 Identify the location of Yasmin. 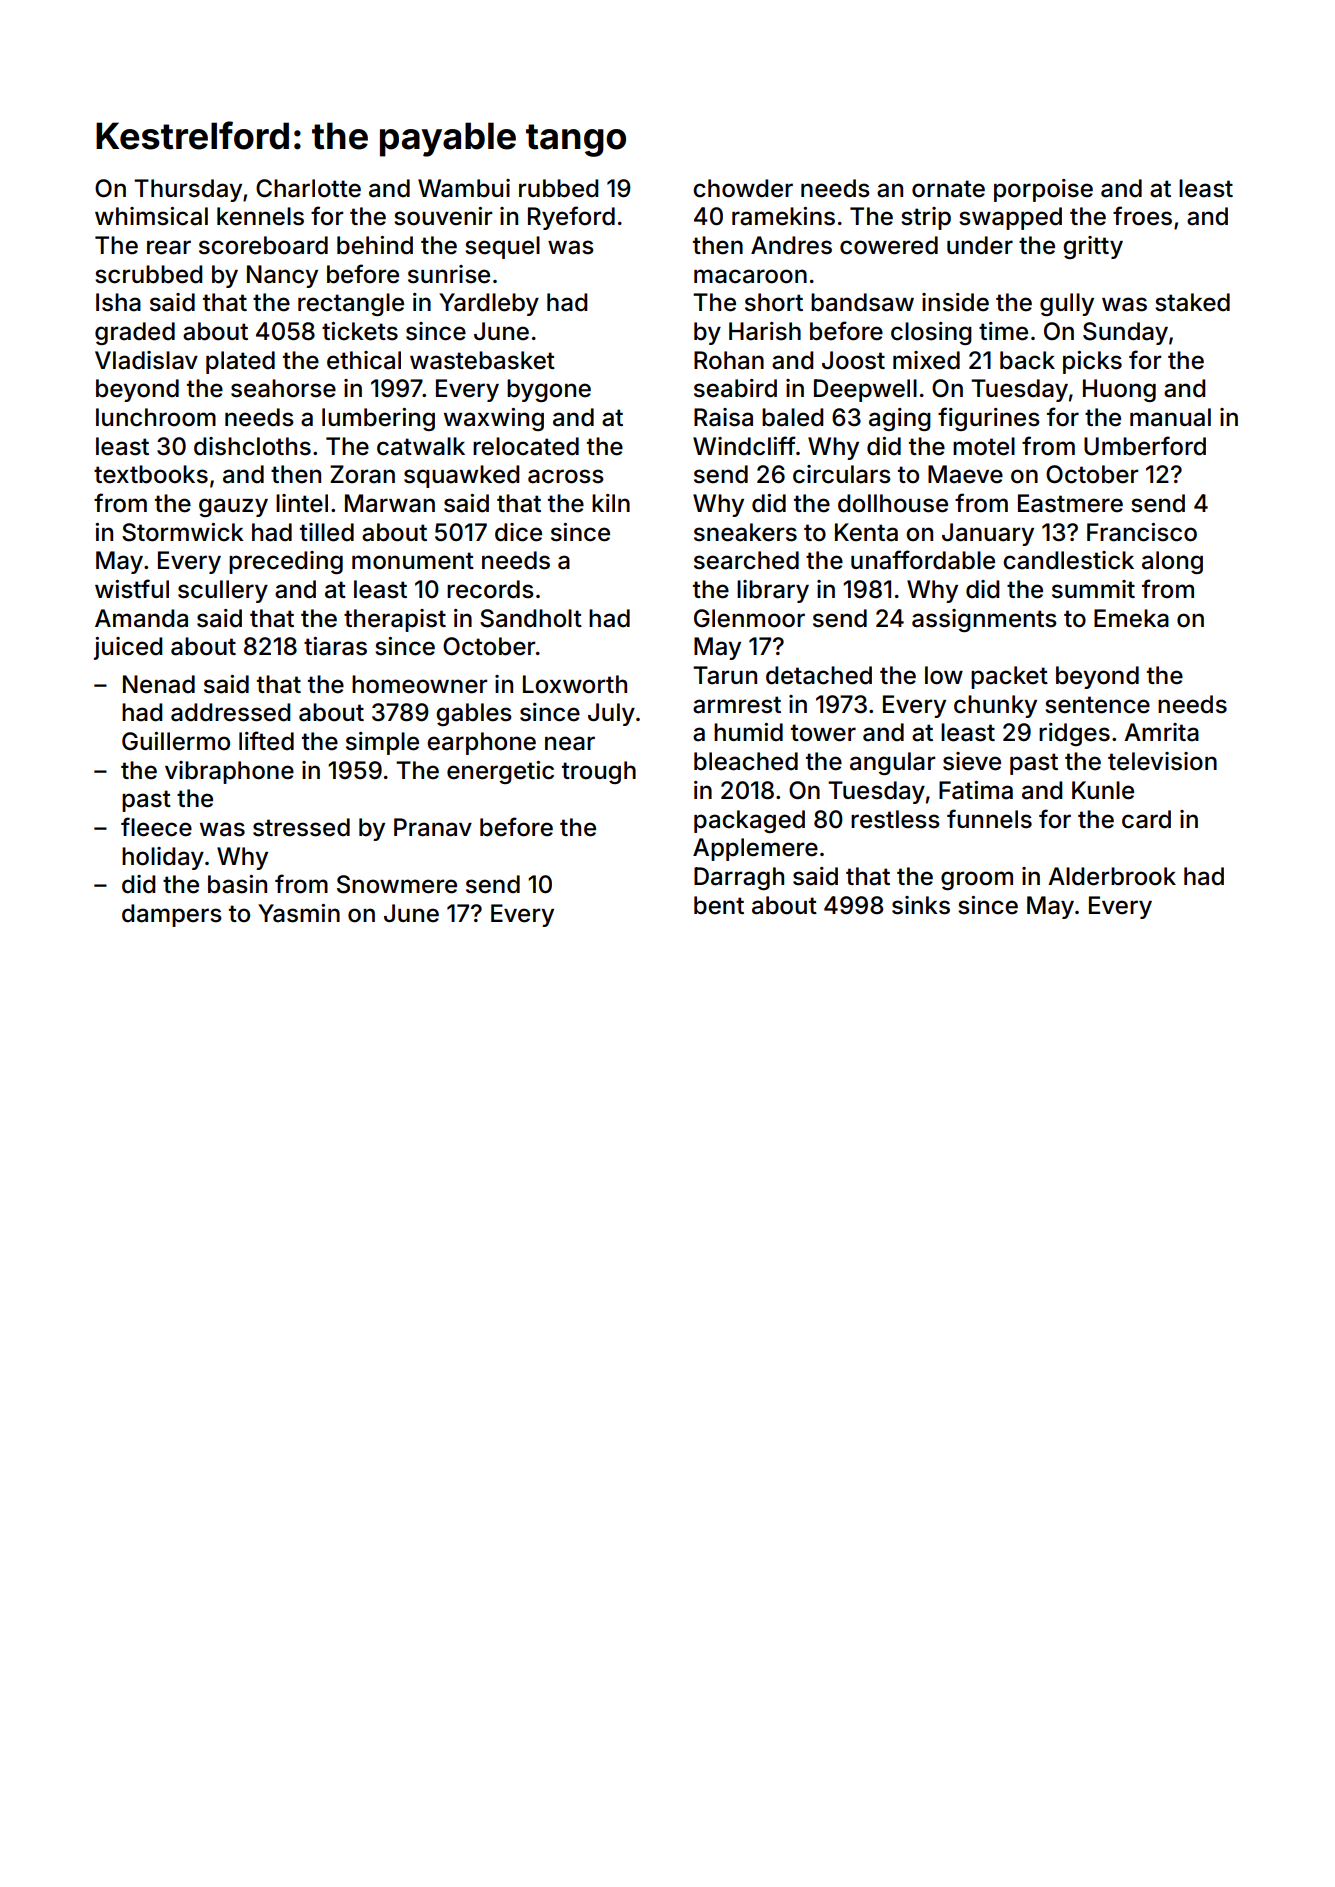
(299, 913).
